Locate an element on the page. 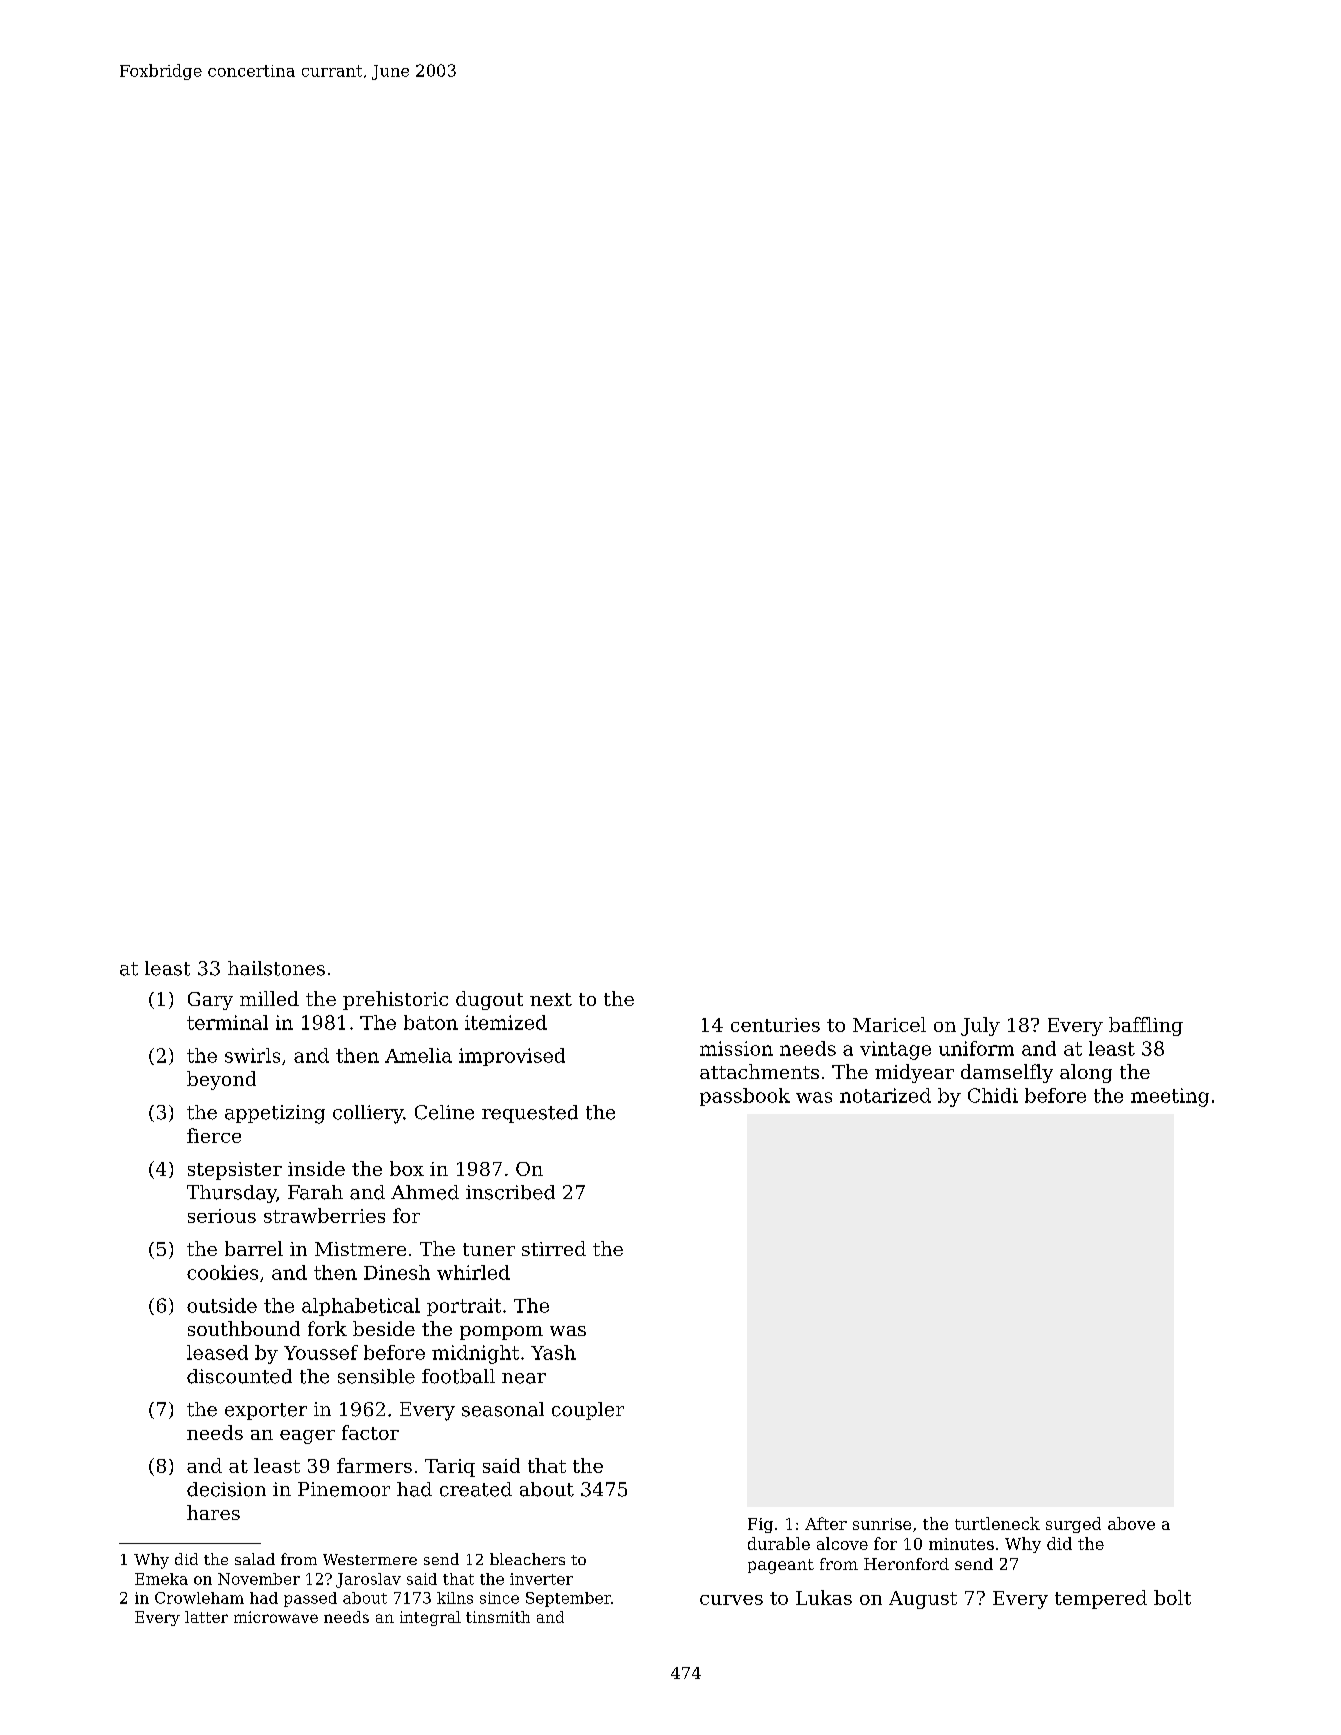 The width and height of the page is (1341, 1735). Fig is located at coordinates (760, 1525).
